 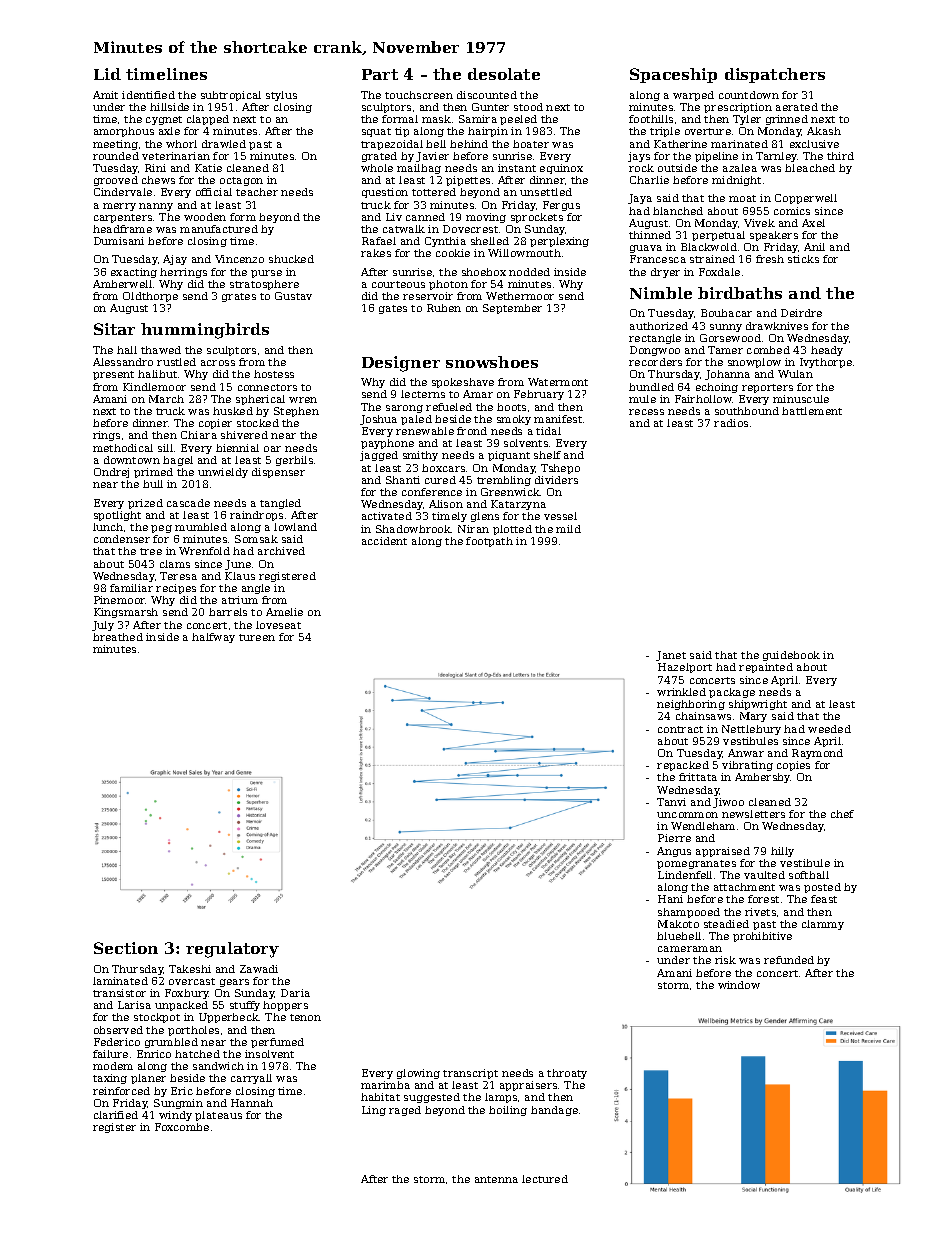 What do you see at coordinates (107, 74) in the screenshot?
I see `Lid` at bounding box center [107, 74].
